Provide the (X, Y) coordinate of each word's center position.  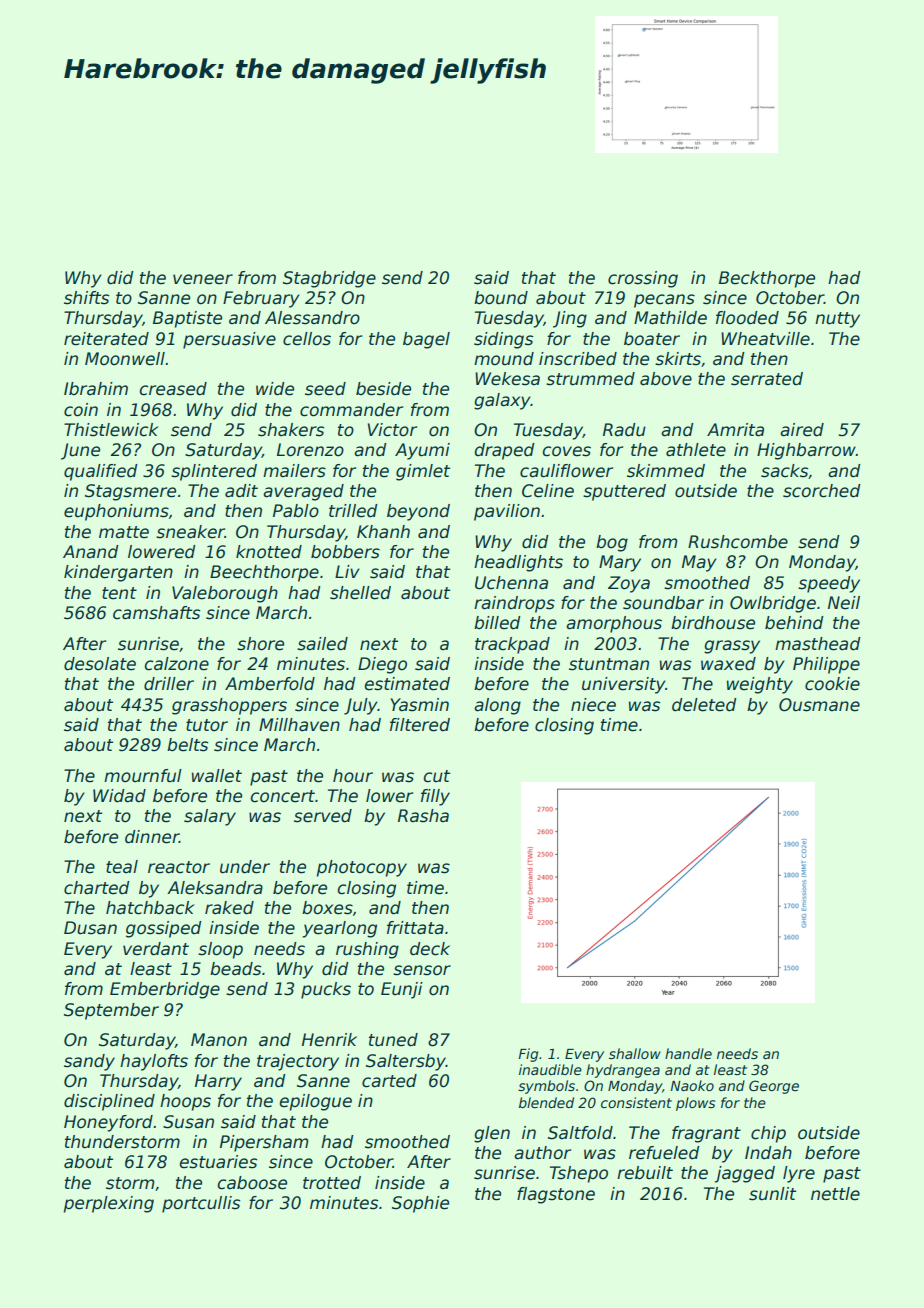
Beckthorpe (767, 279)
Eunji (402, 990)
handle (688, 1053)
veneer (203, 279)
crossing (643, 279)
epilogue (316, 1102)
